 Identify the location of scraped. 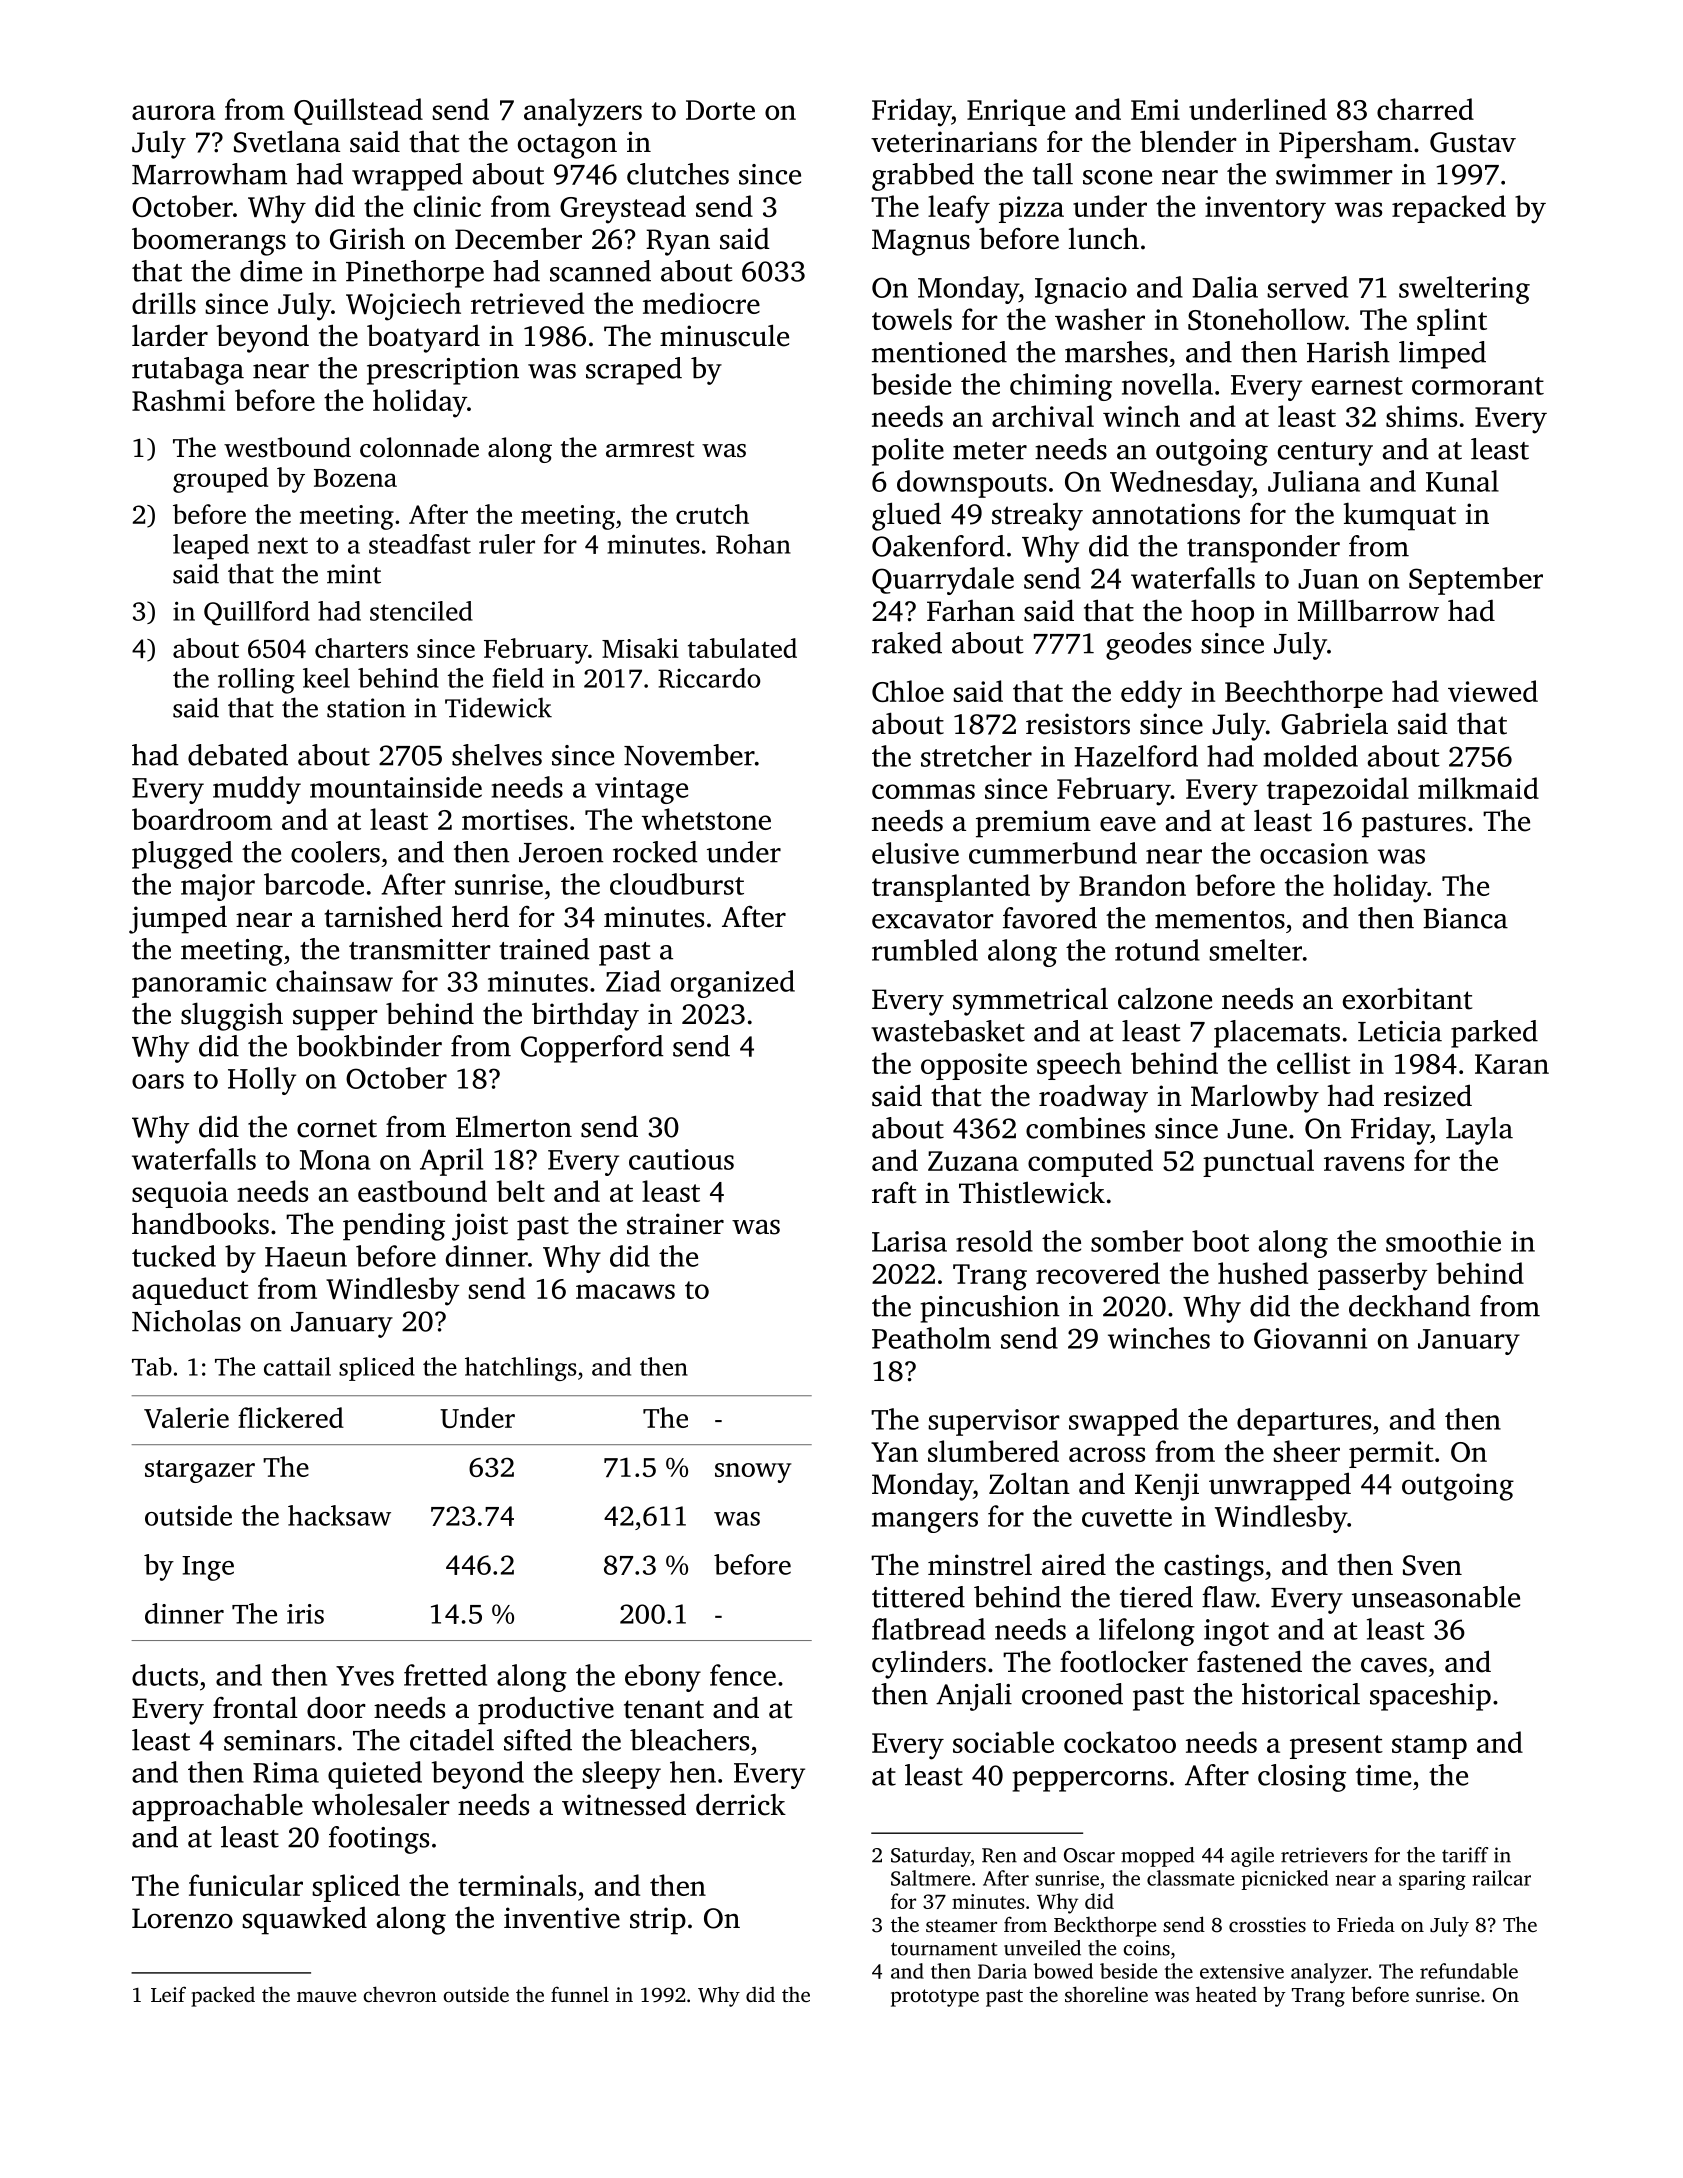
(634, 371).
